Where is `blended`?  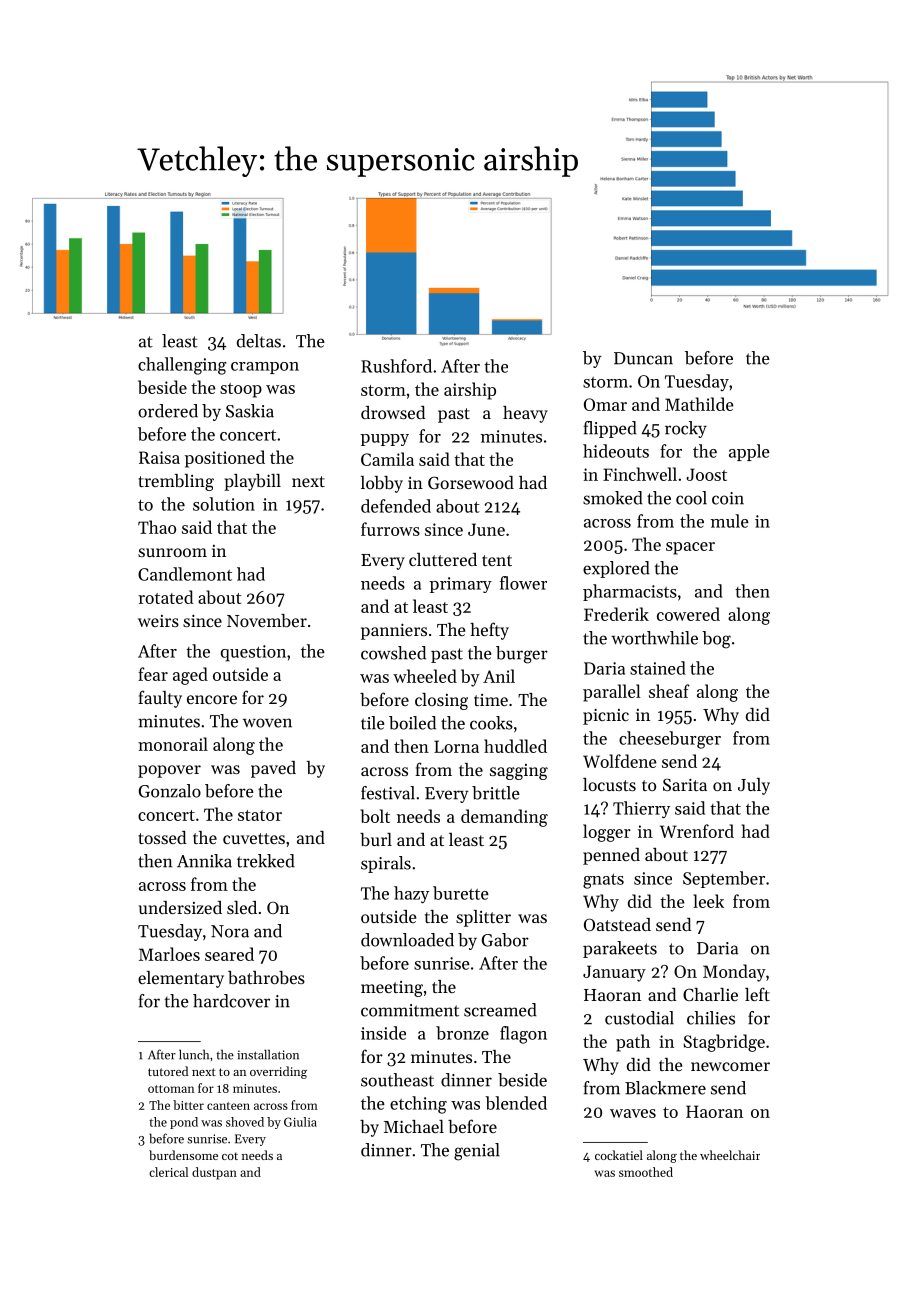
blended is located at coordinates (516, 1103).
